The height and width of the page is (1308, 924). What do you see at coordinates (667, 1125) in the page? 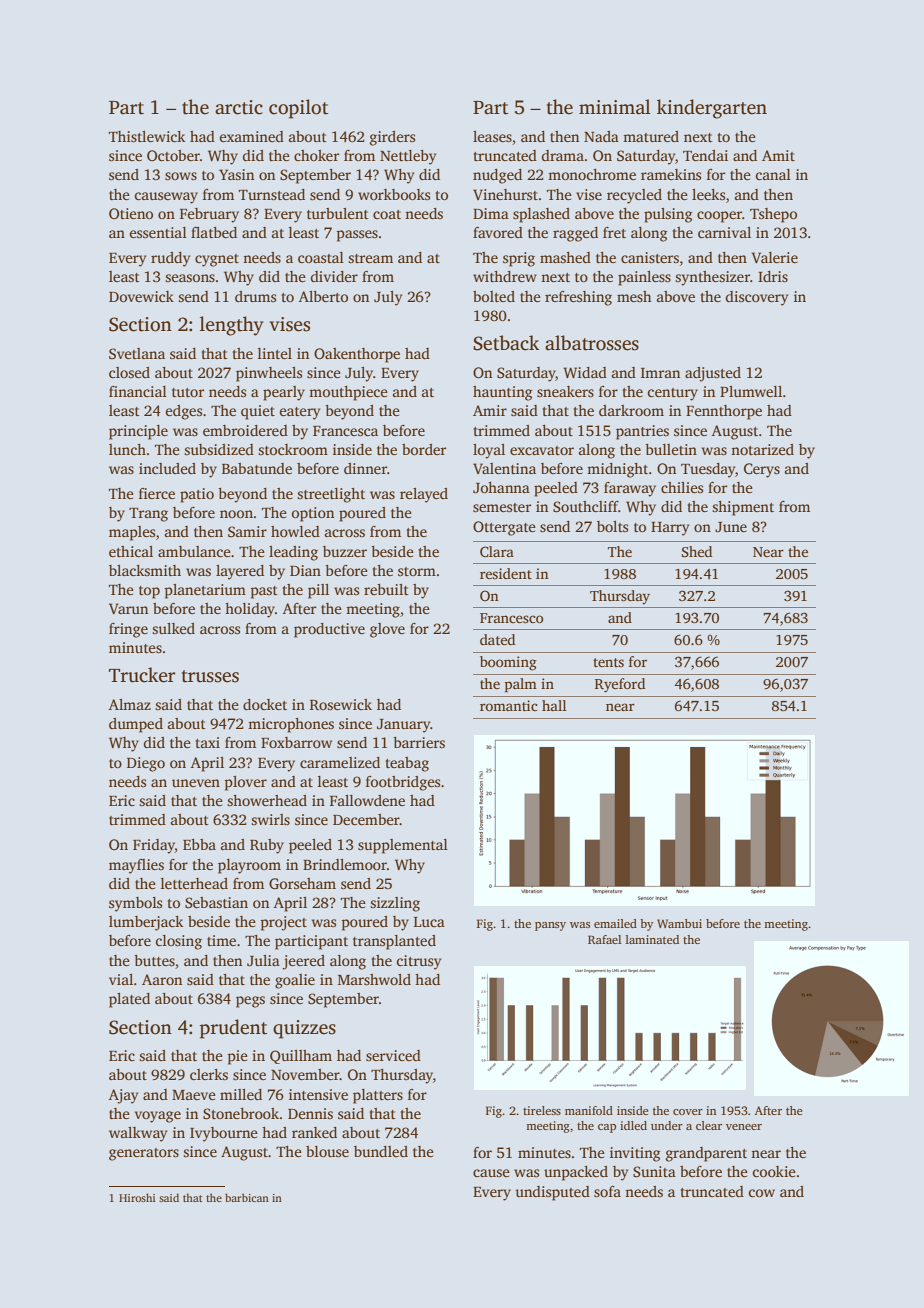
I see `under` at bounding box center [667, 1125].
